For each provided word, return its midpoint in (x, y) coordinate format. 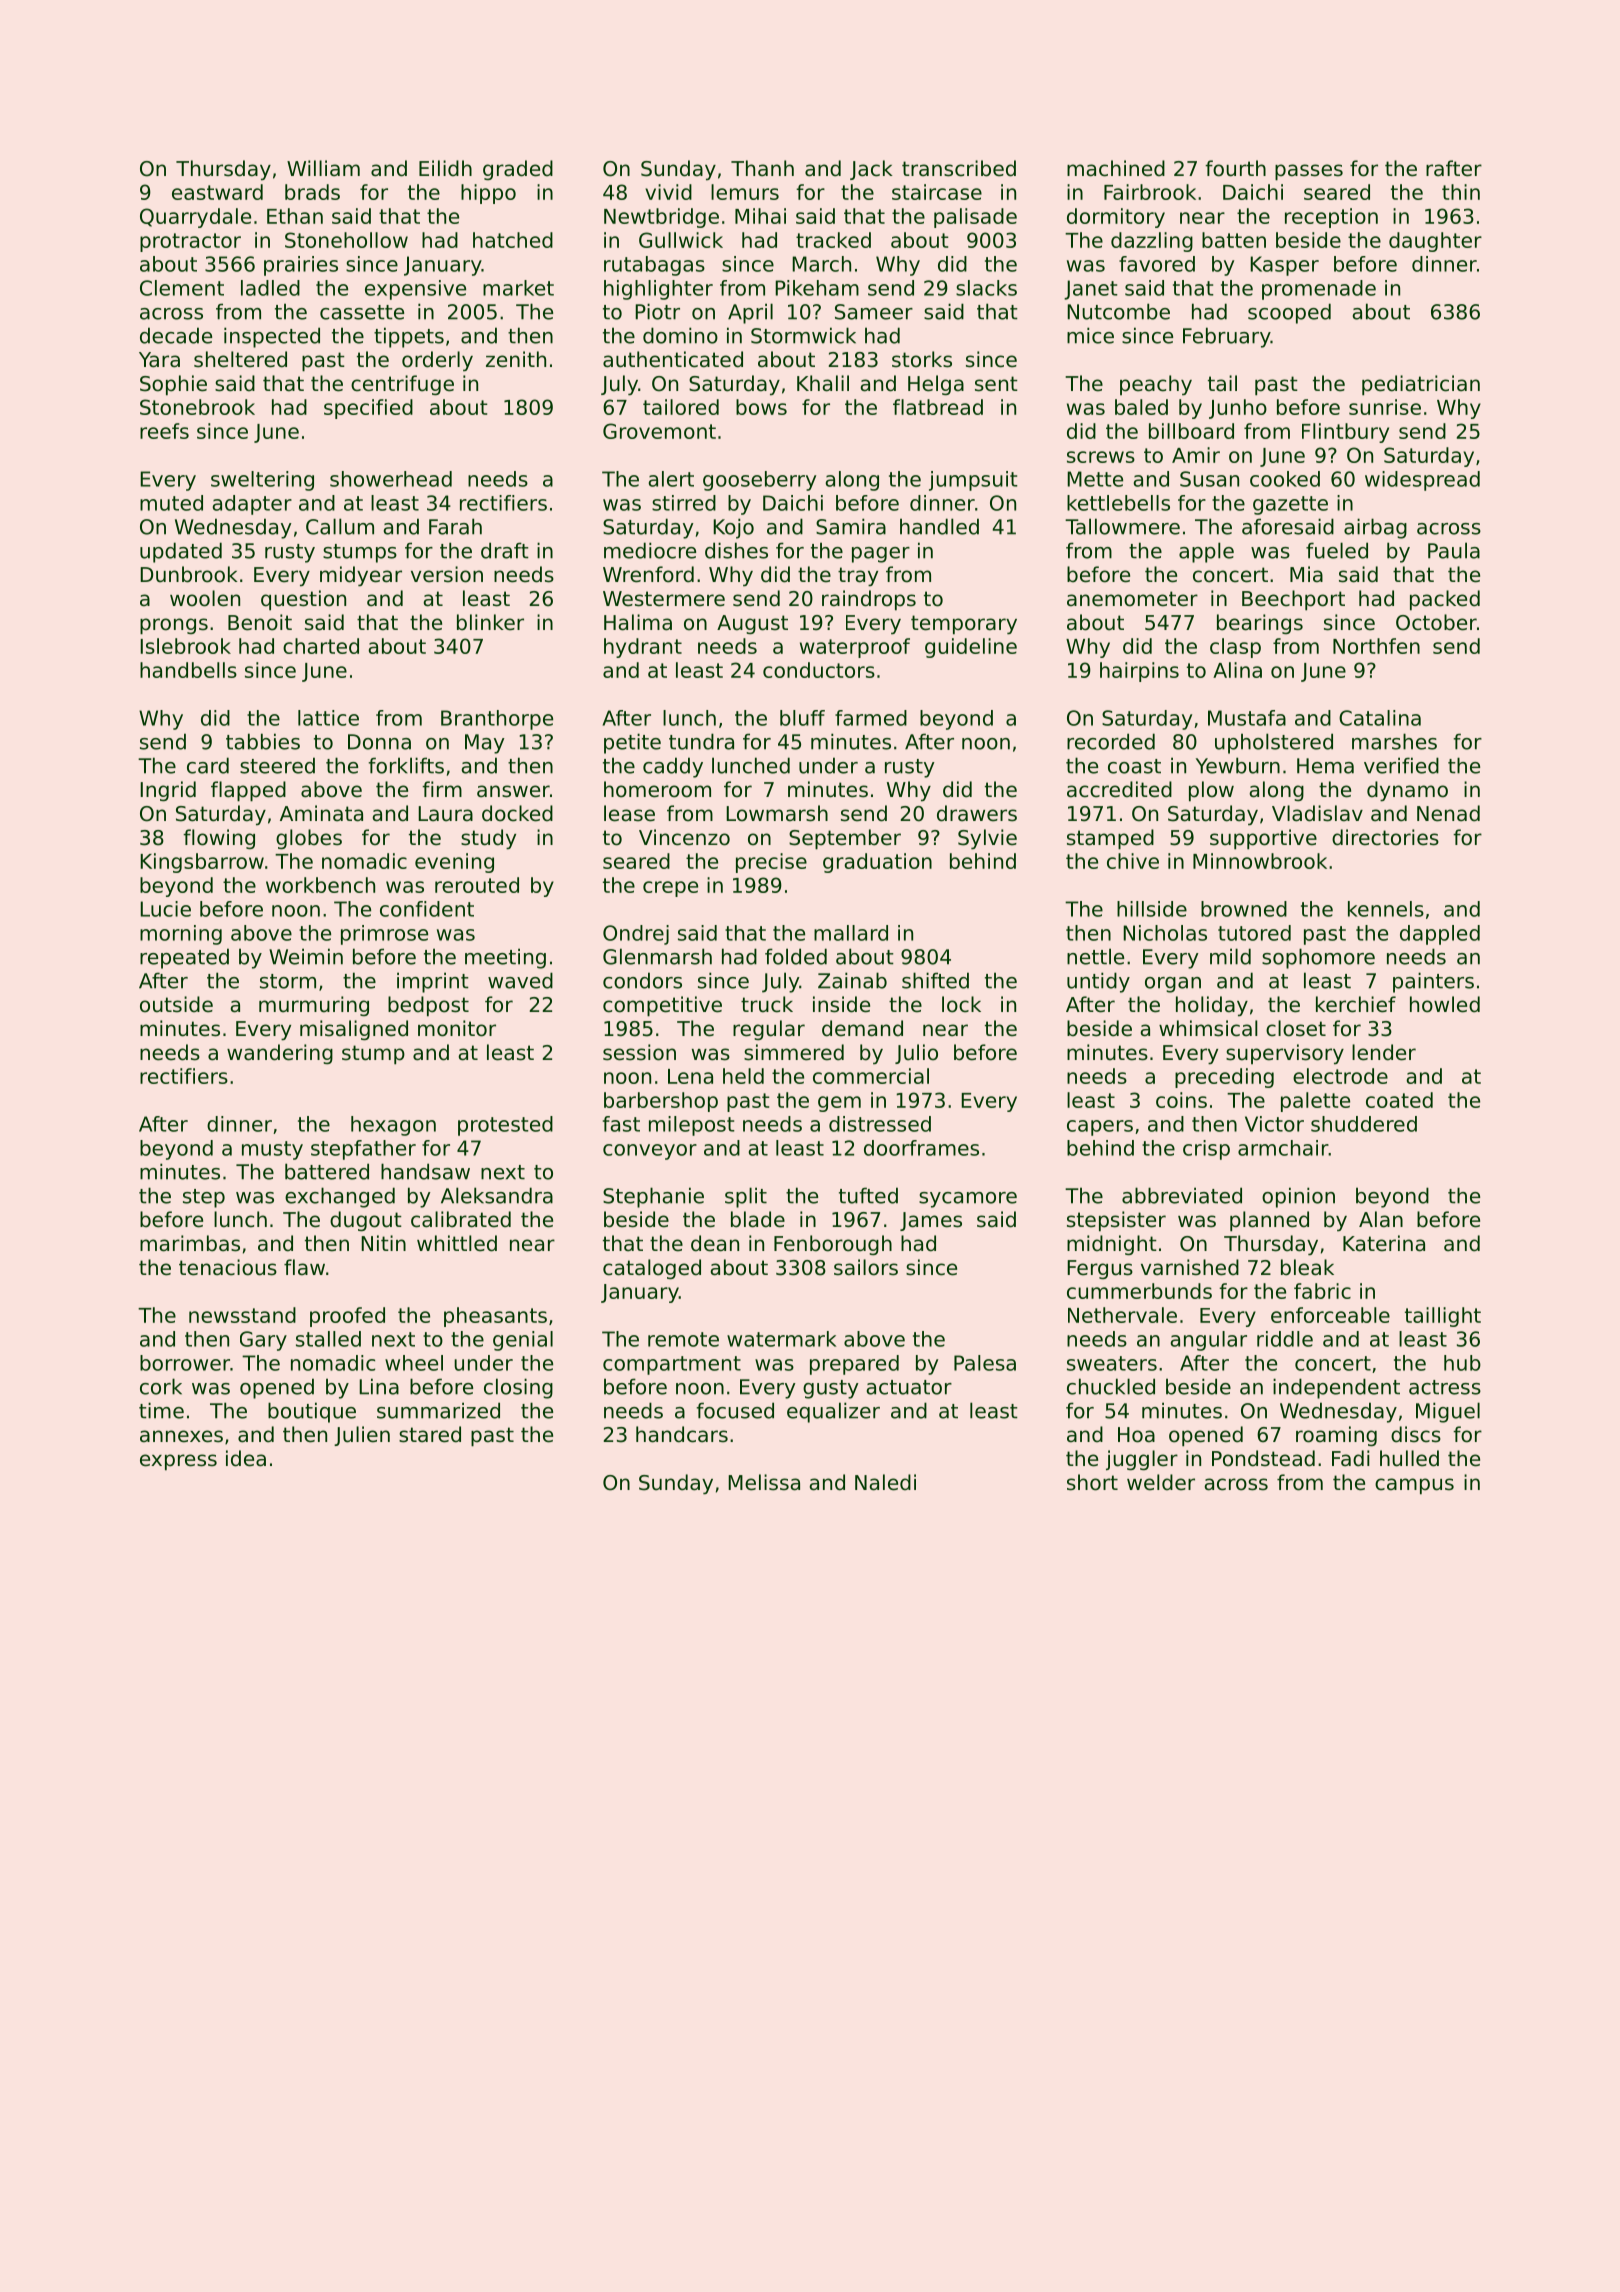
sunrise (1385, 407)
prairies (301, 266)
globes (309, 839)
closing (518, 1388)
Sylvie (987, 839)
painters (1433, 982)
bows (761, 407)
